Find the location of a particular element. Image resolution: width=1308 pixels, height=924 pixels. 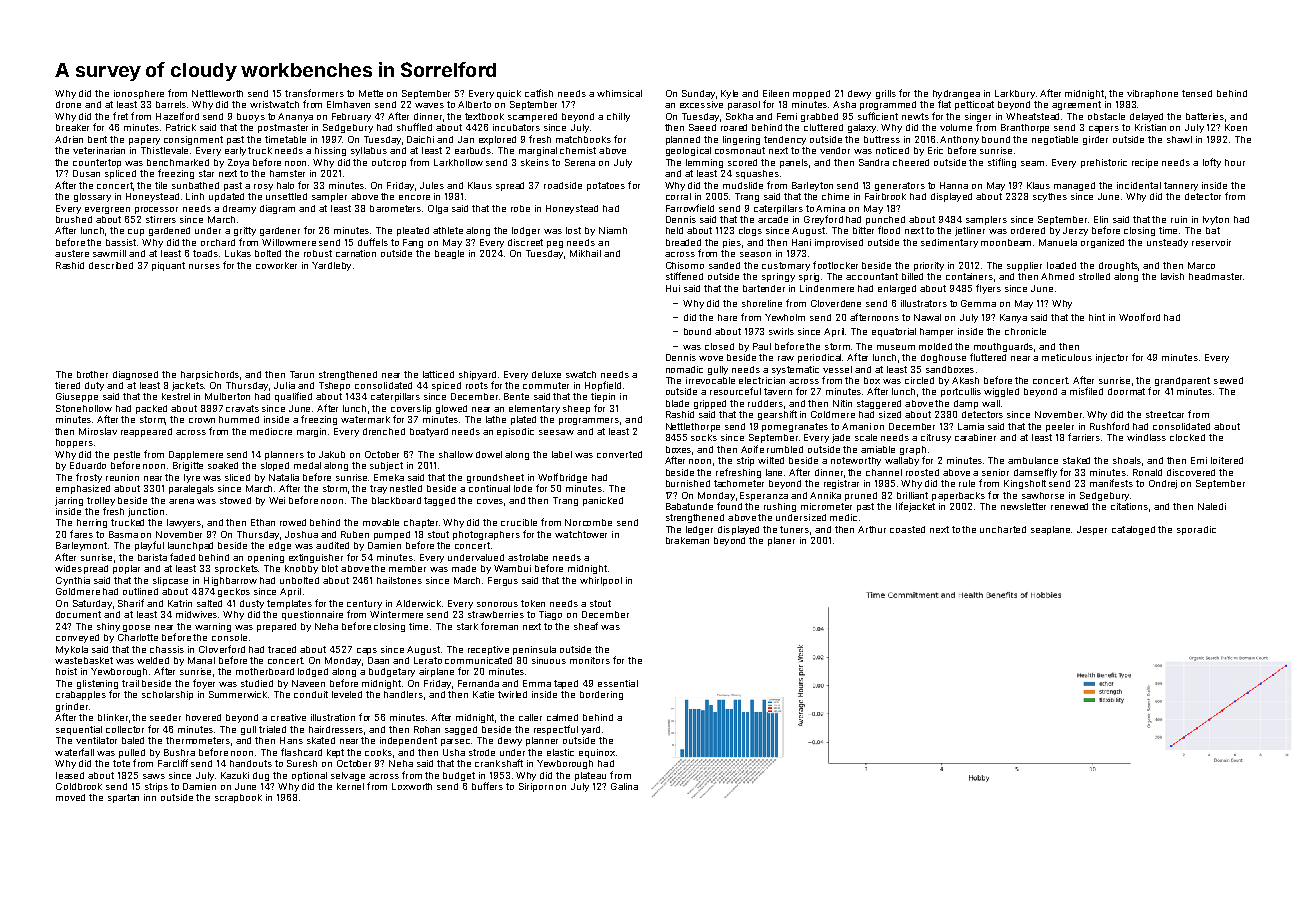

scythes is located at coordinates (1050, 197).
